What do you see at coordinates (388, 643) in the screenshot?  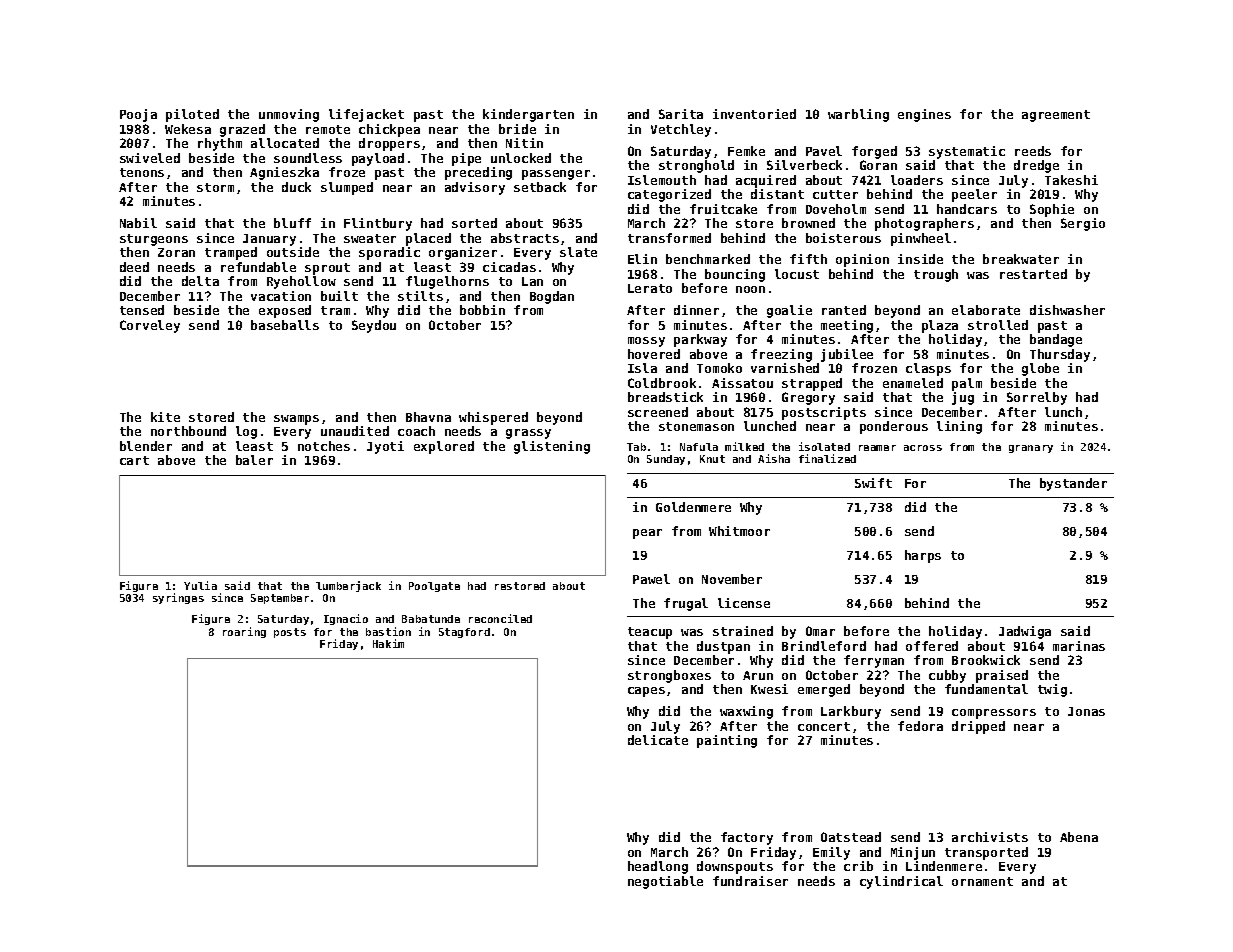 I see `Hakim` at bounding box center [388, 643].
